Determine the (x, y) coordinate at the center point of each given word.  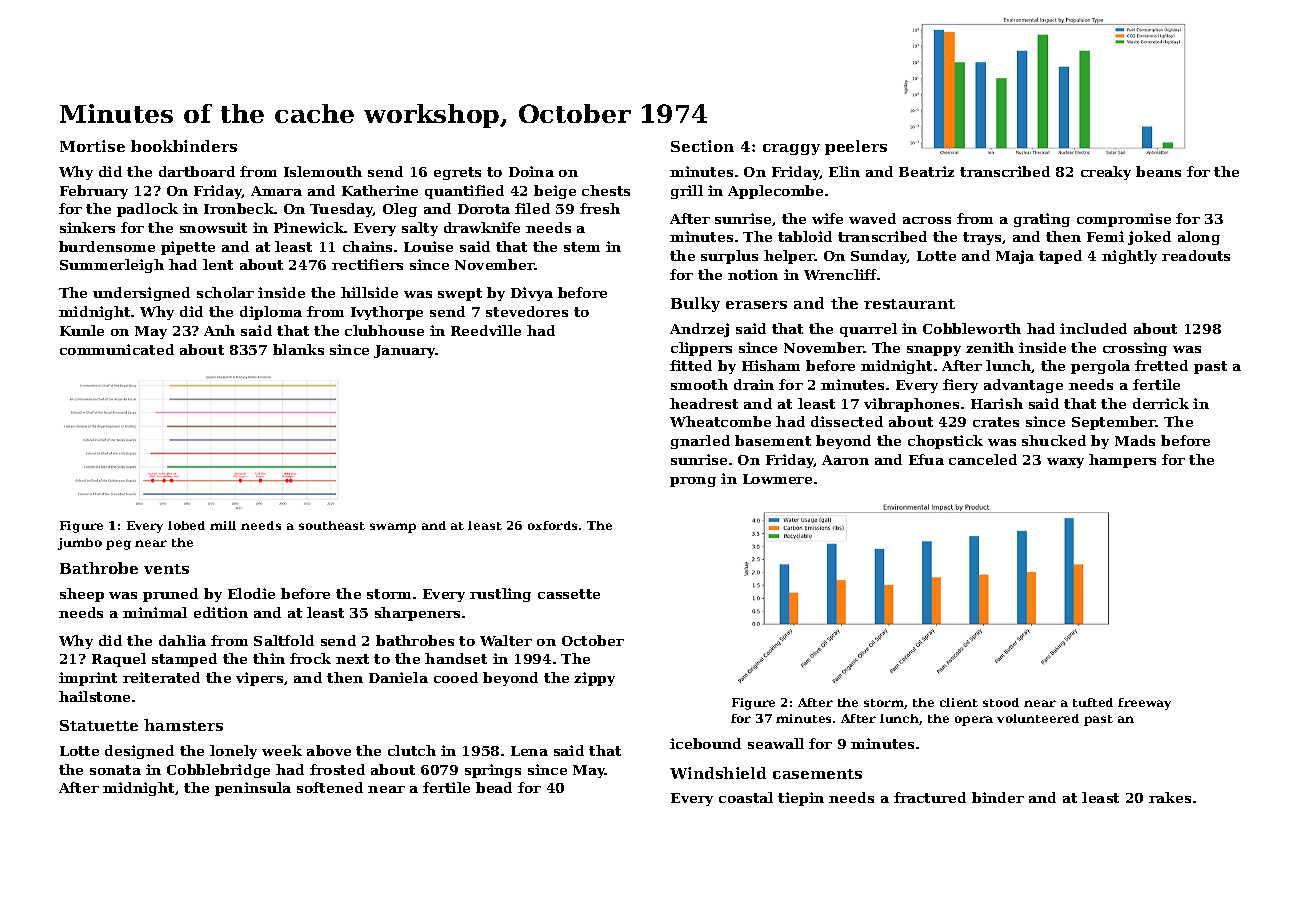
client (959, 702)
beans (1158, 171)
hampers (1122, 461)
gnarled (700, 442)
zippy (594, 679)
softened (330, 787)
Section (702, 146)
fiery (960, 386)
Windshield (718, 773)
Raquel (119, 660)
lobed (186, 525)
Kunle (82, 330)
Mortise (92, 146)
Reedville (486, 330)
